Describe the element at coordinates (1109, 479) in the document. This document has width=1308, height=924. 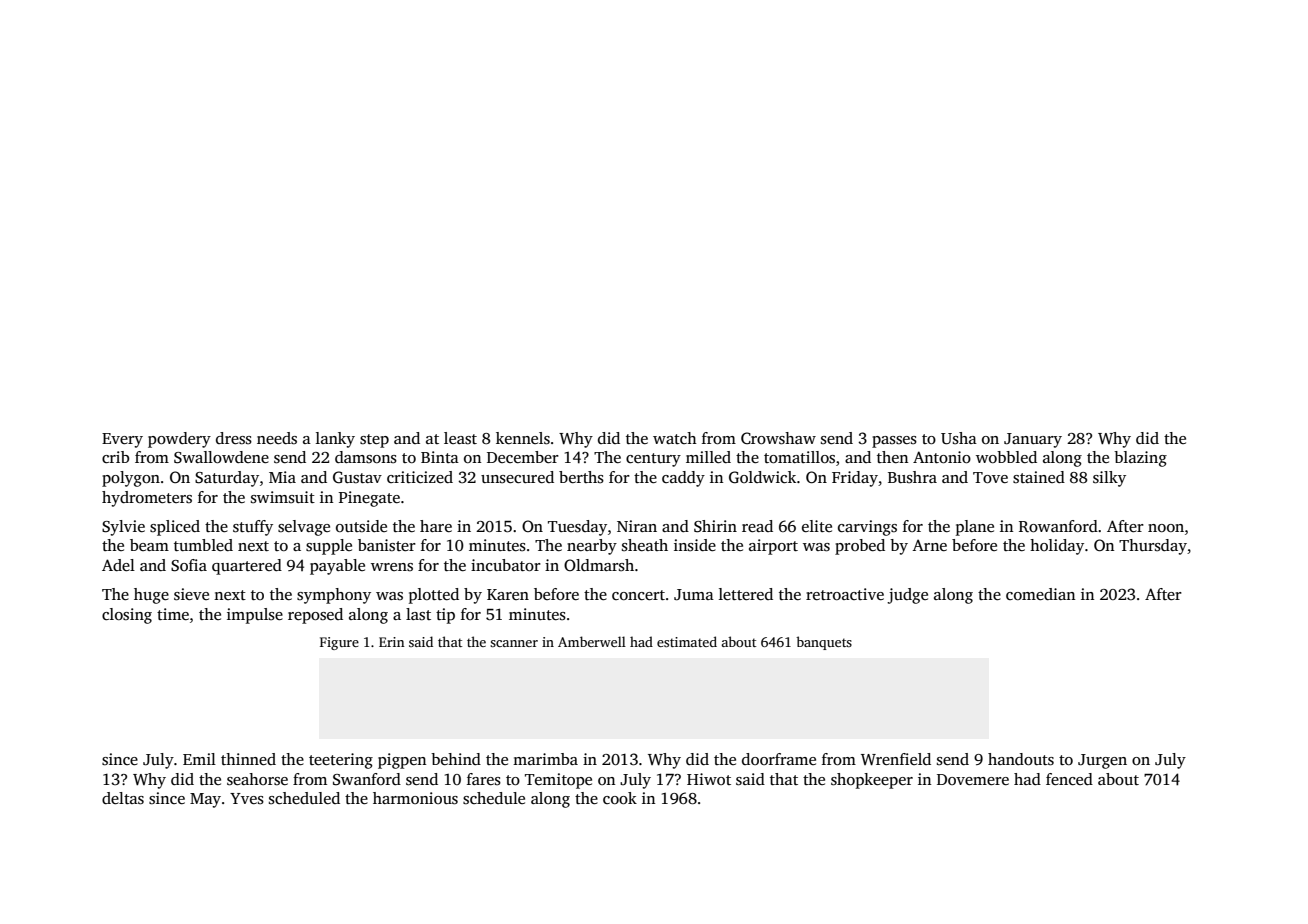
I see `silky` at that location.
